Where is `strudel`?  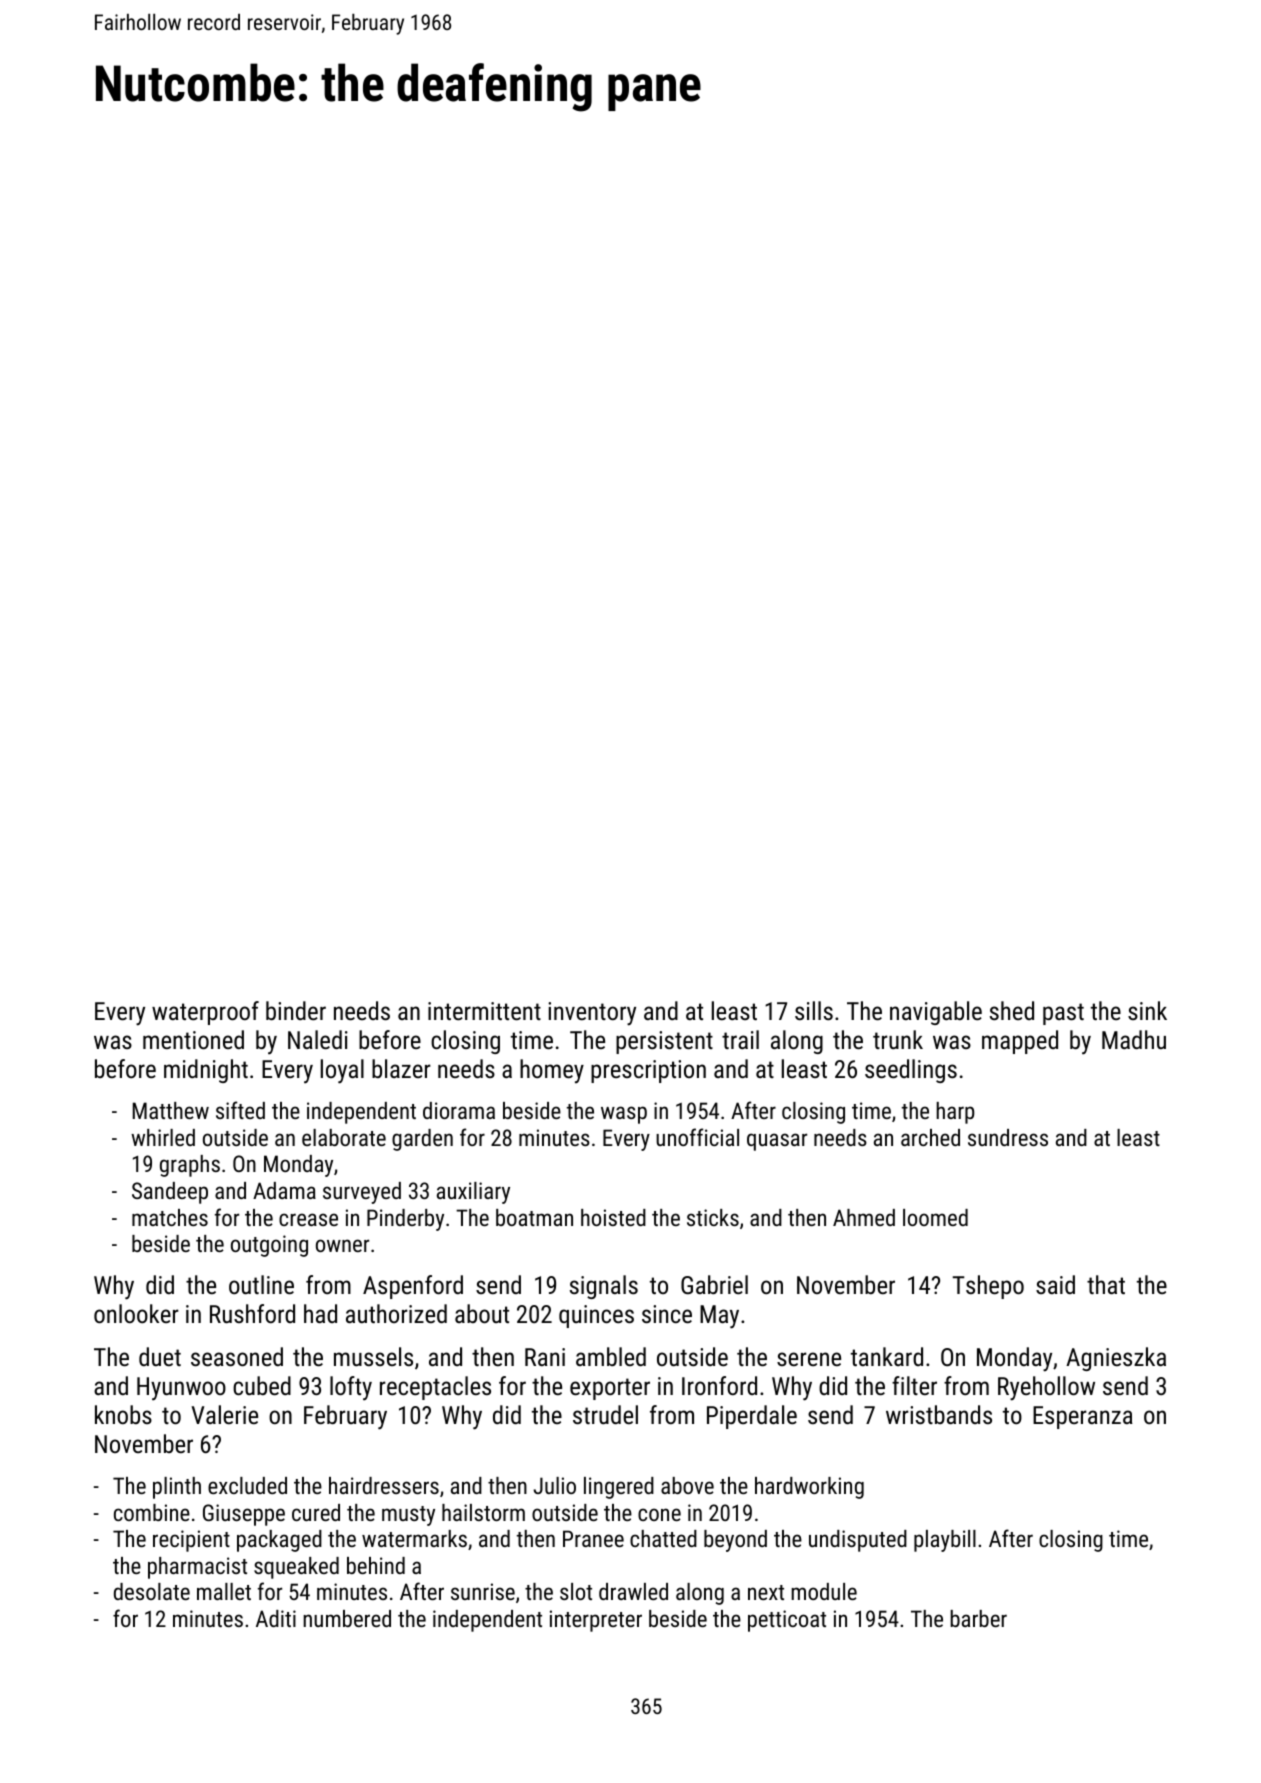
strudel is located at coordinates (605, 1414).
